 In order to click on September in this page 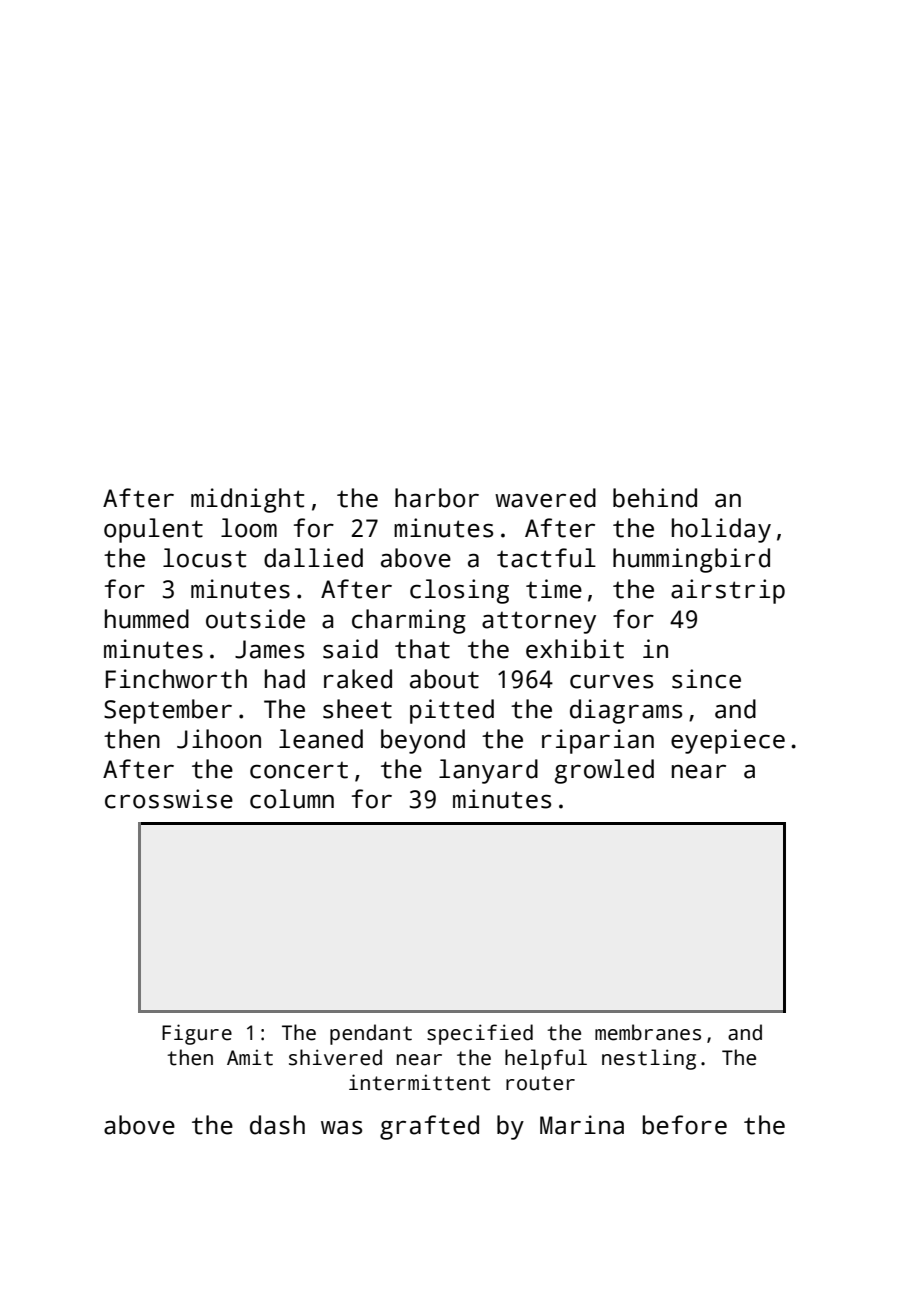, I will do `click(168, 711)`.
